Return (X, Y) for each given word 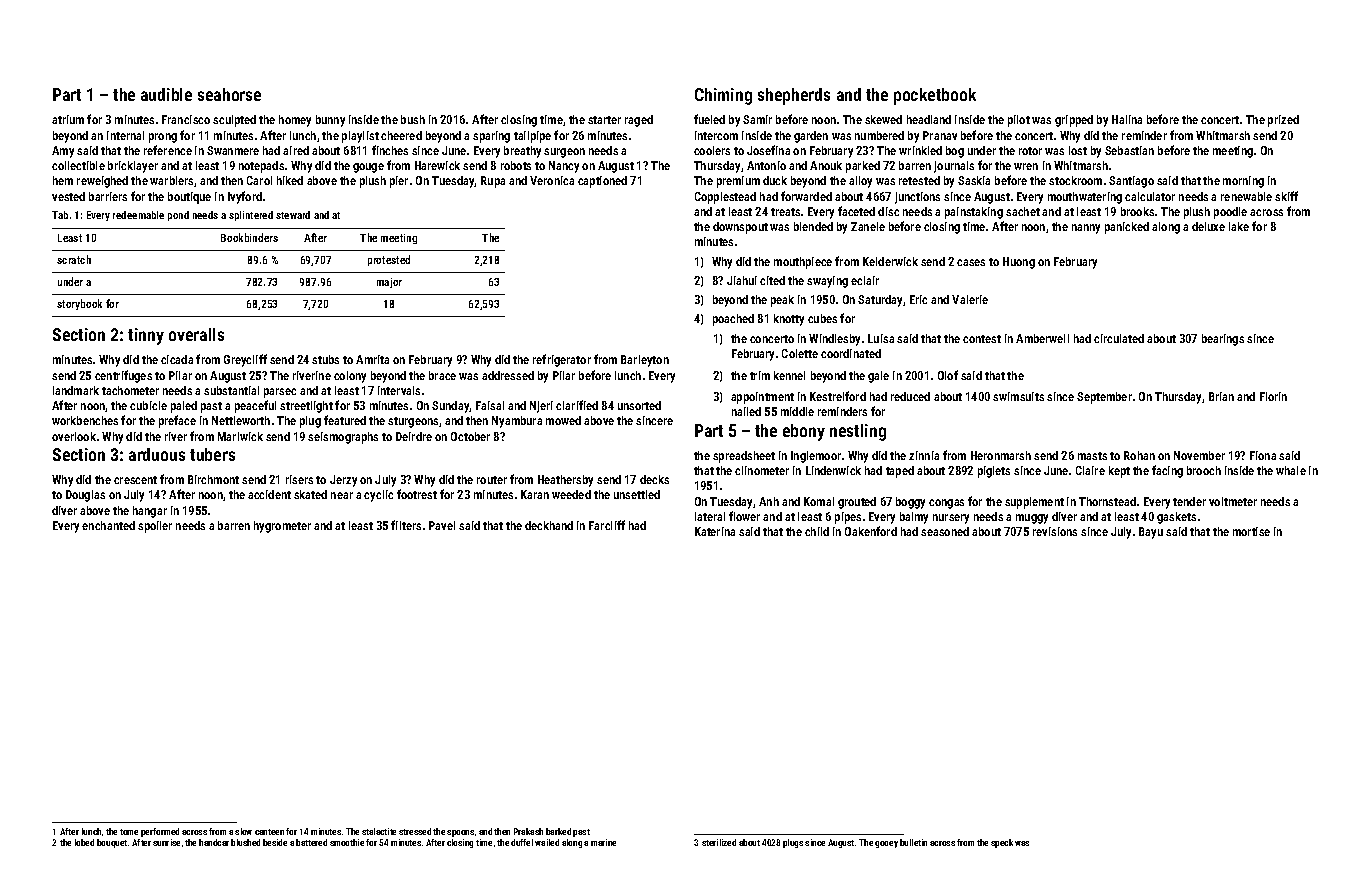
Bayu (1151, 533)
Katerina (715, 531)
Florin (1273, 396)
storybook (79, 304)
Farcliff (607, 525)
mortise (1251, 531)
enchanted (108, 525)
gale (878, 377)
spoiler (155, 527)
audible (166, 94)
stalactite (379, 831)
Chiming (723, 96)
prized (1283, 121)
